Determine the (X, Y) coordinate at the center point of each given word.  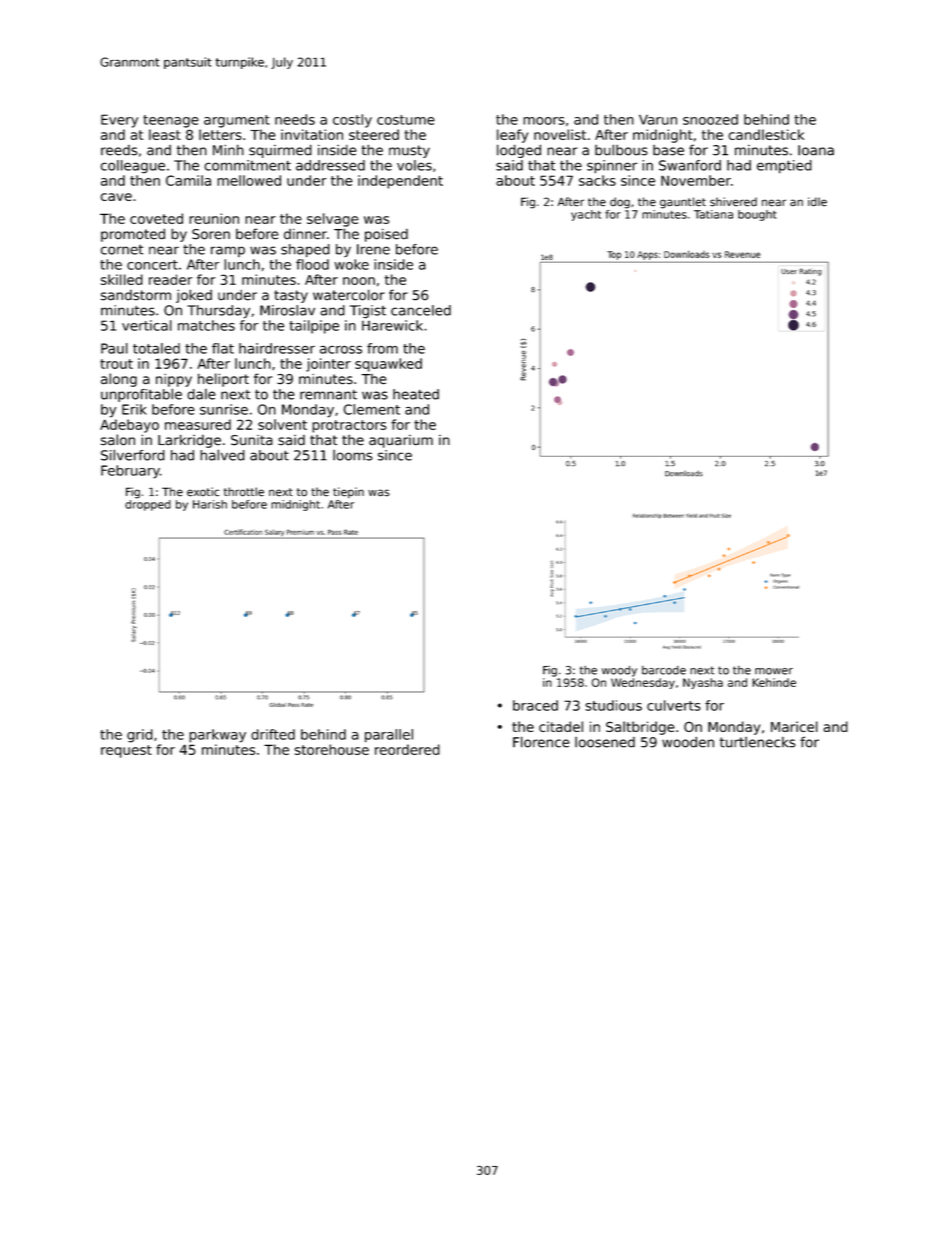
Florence (541, 742)
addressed (330, 165)
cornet (122, 250)
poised (386, 235)
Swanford (690, 165)
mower (774, 671)
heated (416, 394)
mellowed (249, 180)
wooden (688, 742)
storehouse (332, 749)
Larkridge (189, 441)
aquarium (401, 441)
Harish (210, 504)
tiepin (348, 492)
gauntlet (683, 203)
